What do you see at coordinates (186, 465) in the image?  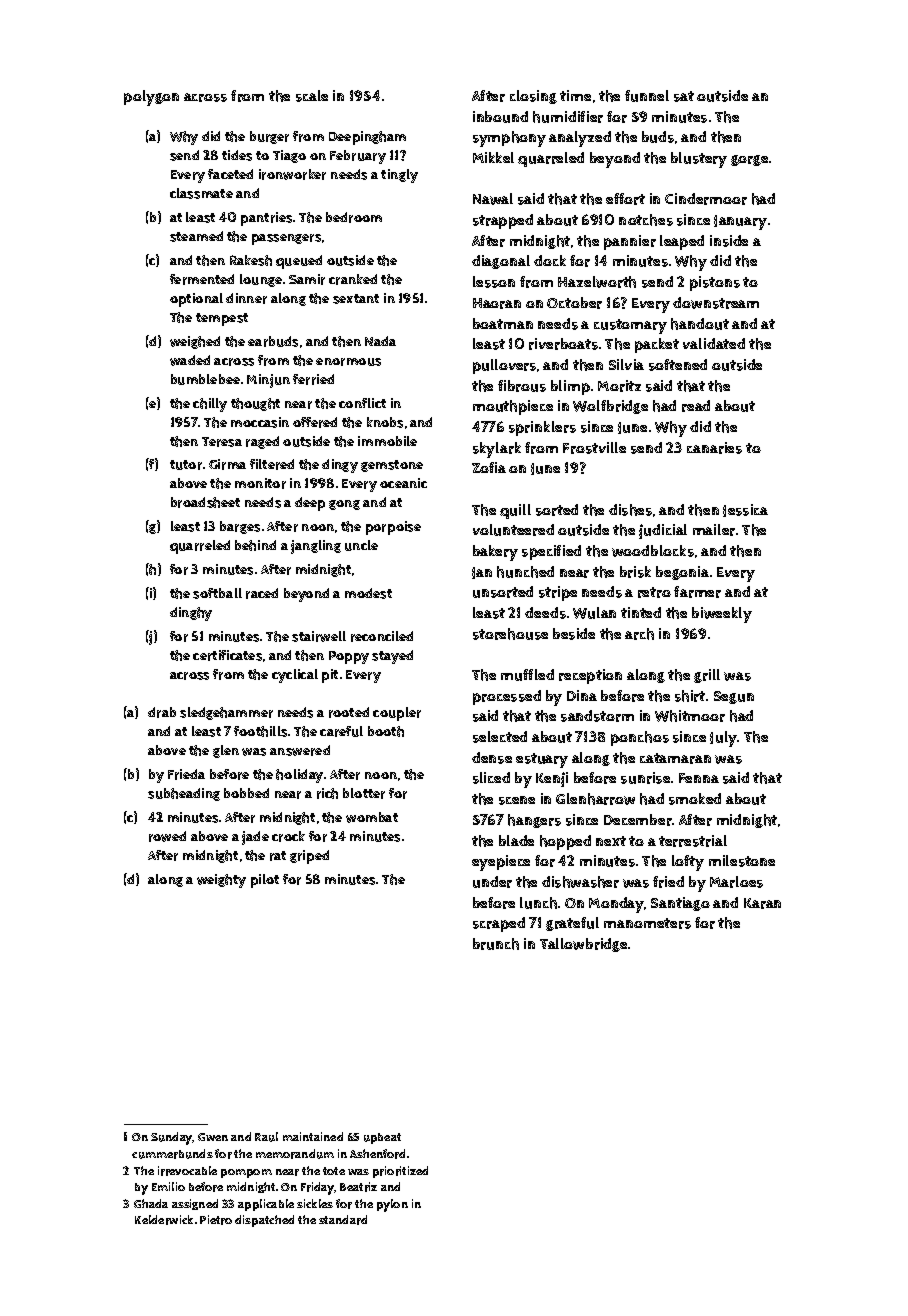 I see `tutor` at bounding box center [186, 465].
